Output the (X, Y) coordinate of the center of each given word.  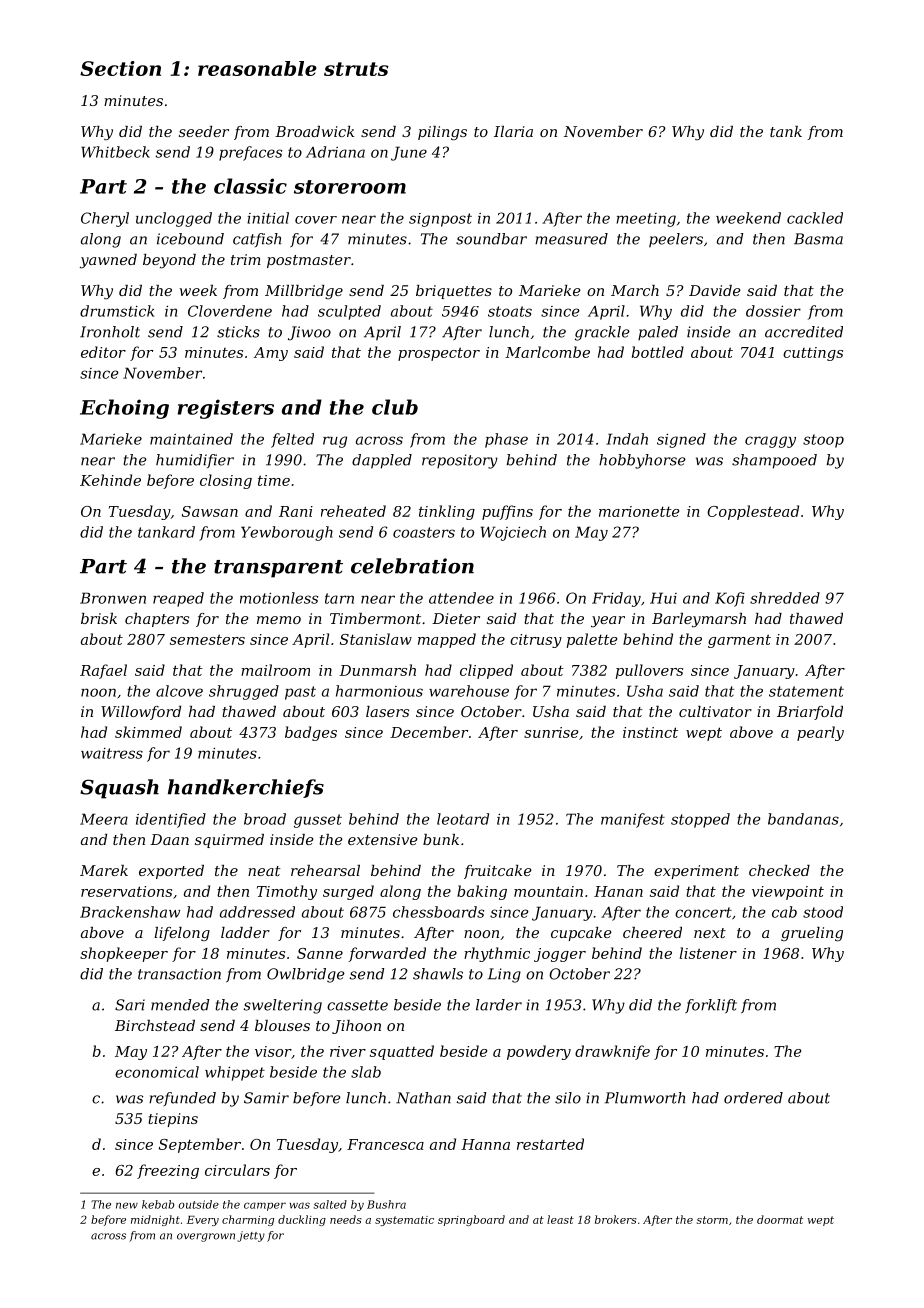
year (608, 622)
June (409, 153)
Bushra (386, 1204)
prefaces (250, 153)
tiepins (173, 1120)
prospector (439, 354)
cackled (815, 218)
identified (171, 820)
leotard (463, 819)
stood (823, 912)
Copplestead (753, 512)
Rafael (103, 671)
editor (103, 352)
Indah (627, 439)
